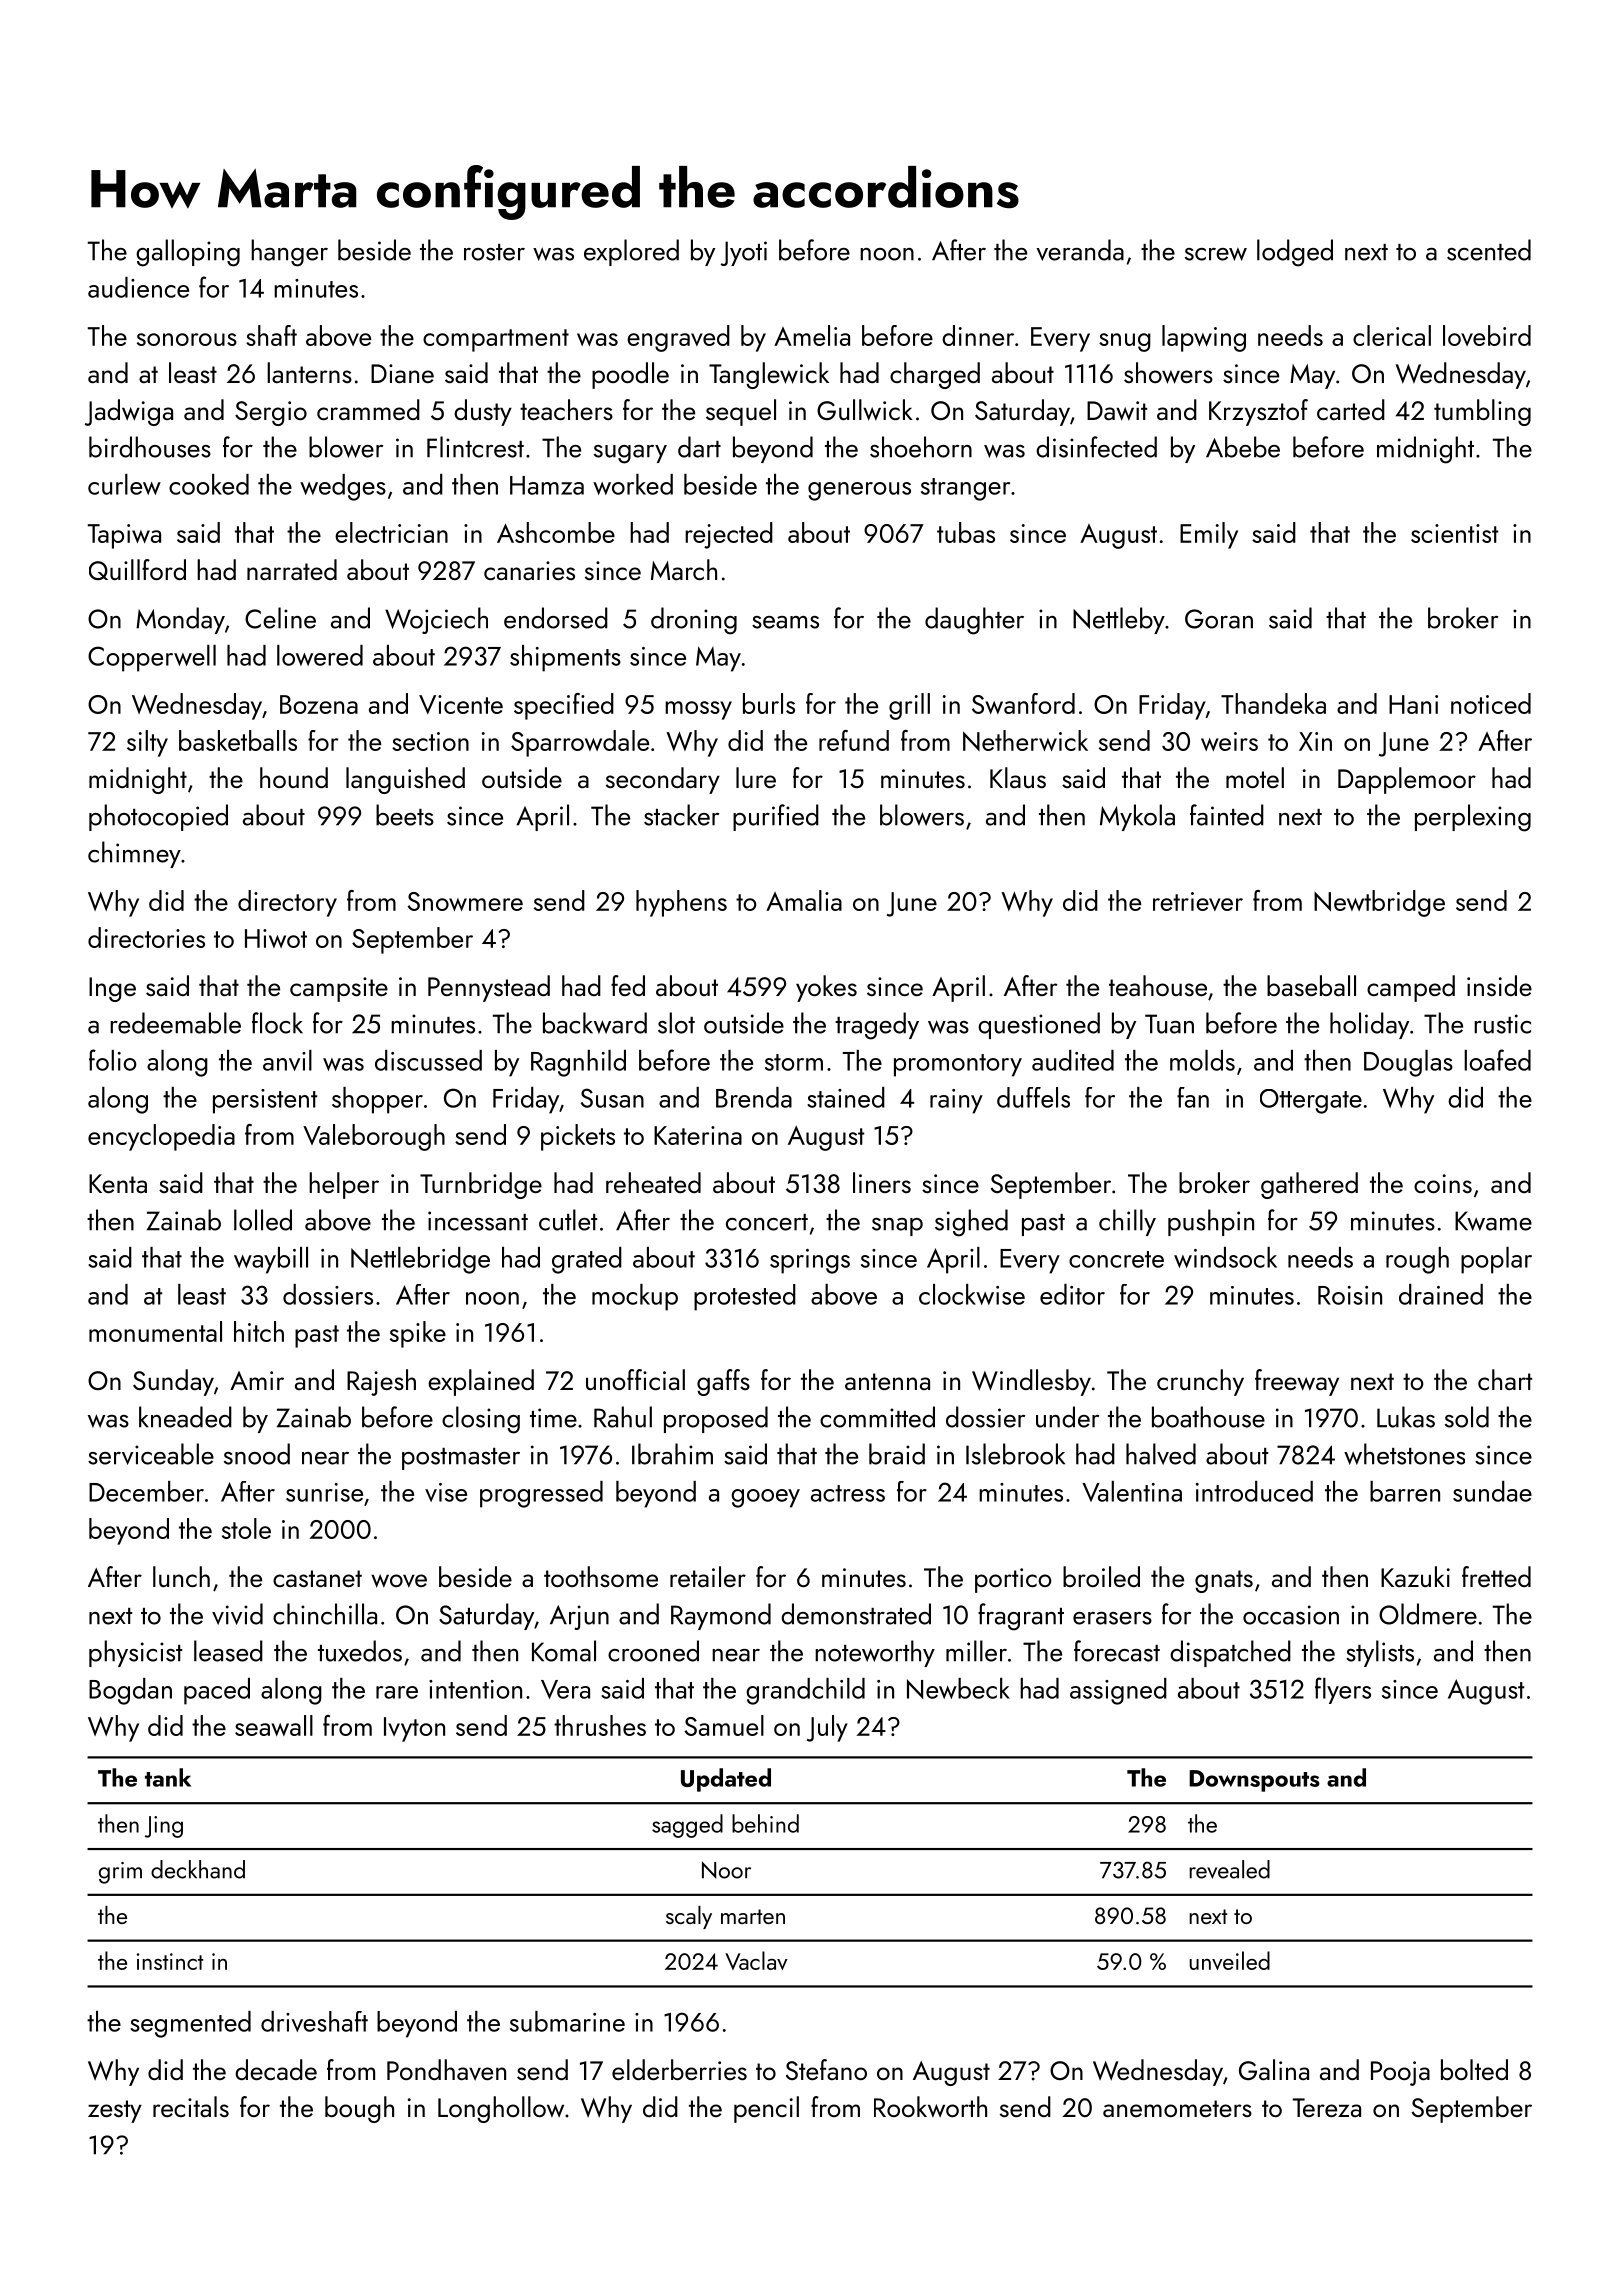 Image resolution: width=1620 pixels, height=2292 pixels. I want to click on gaffs, so click(723, 1382).
